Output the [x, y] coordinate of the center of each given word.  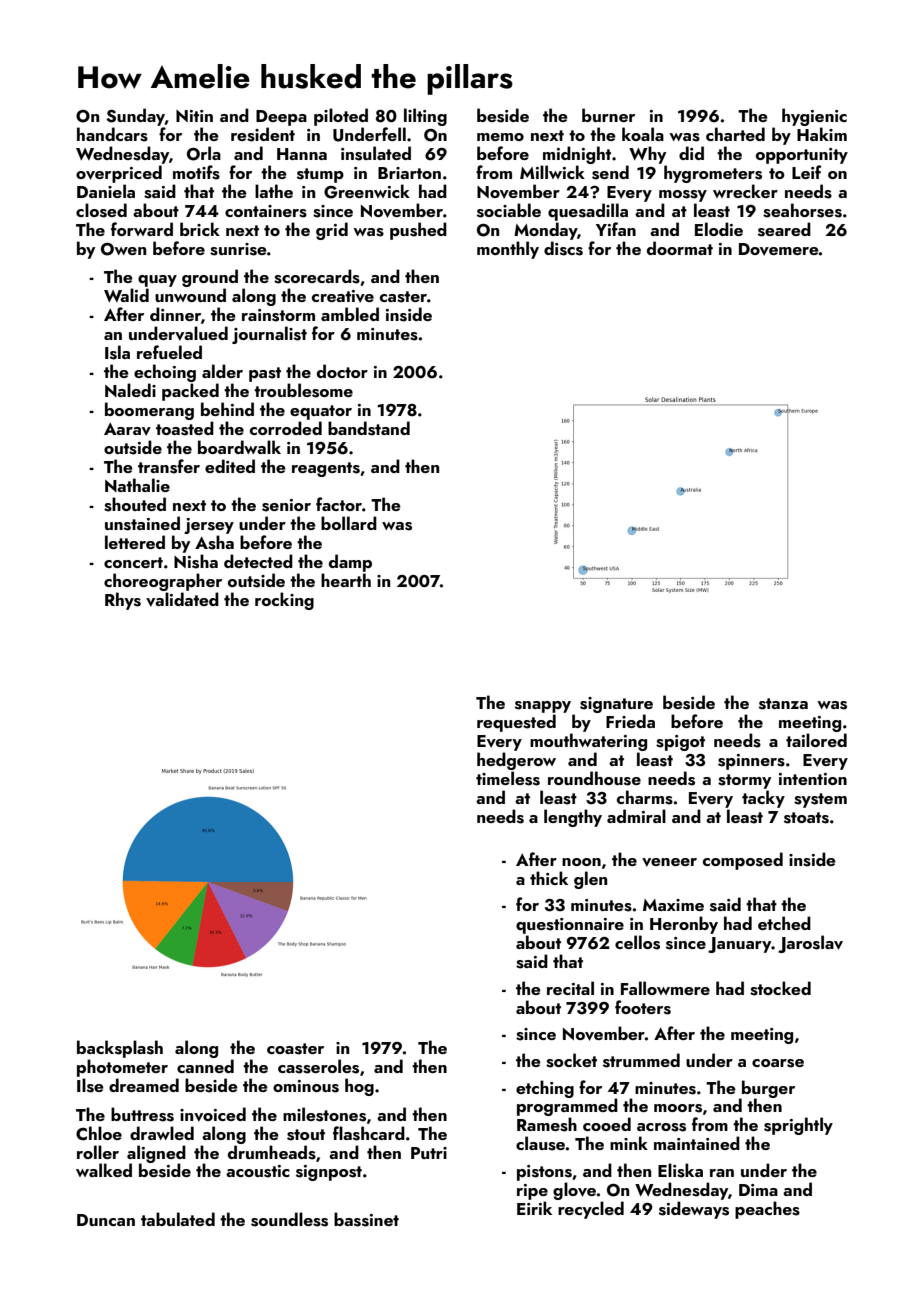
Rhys [123, 601]
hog [359, 1087]
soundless [289, 1219]
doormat [680, 248]
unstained [142, 523]
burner [608, 115]
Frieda [630, 721]
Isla [117, 352]
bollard [349, 523]
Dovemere [779, 249]
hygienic [814, 117]
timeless [508, 778]
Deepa [281, 118]
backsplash [120, 1049]
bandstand [369, 428]
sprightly [798, 1126]
